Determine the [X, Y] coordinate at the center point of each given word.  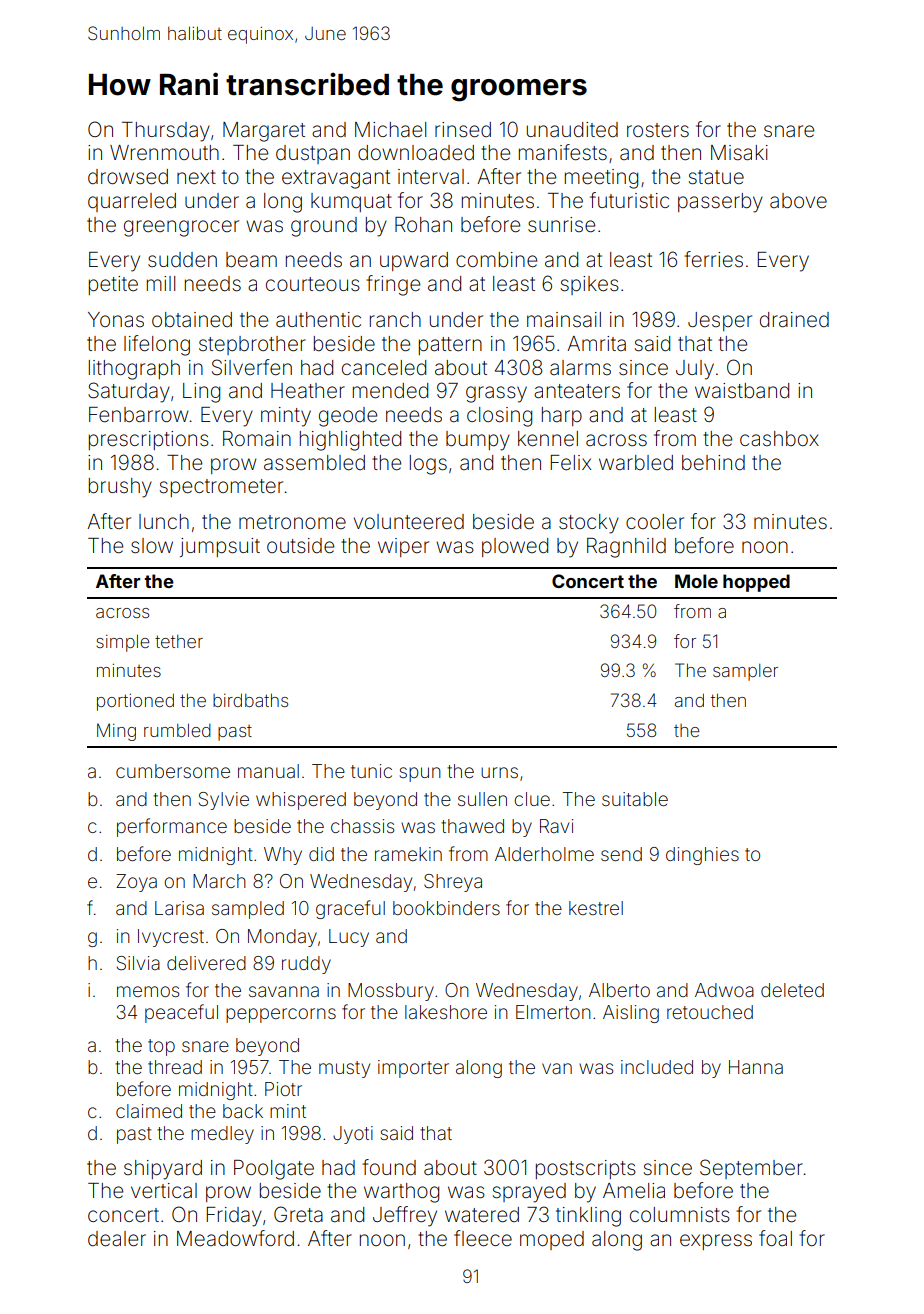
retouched [710, 1012]
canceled [384, 367]
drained [794, 319]
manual [268, 771]
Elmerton [553, 1012]
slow [152, 545]
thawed [472, 826]
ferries [713, 259]
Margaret [264, 132]
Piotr [283, 1089]
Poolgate [274, 1170]
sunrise [561, 225]
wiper [403, 547]
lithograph [134, 370]
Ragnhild [626, 548]
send [621, 854]
